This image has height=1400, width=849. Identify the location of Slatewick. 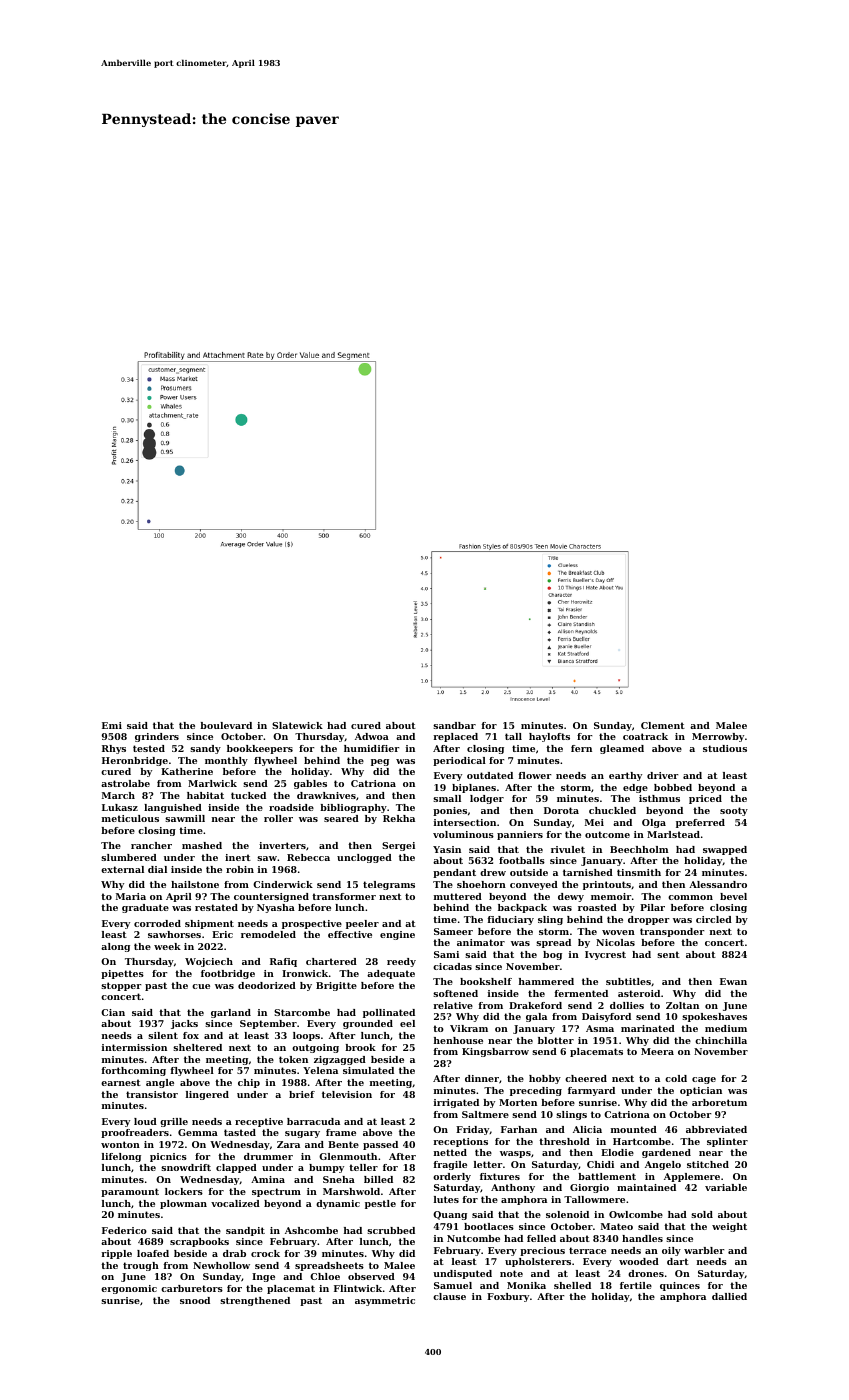
(297, 725).
